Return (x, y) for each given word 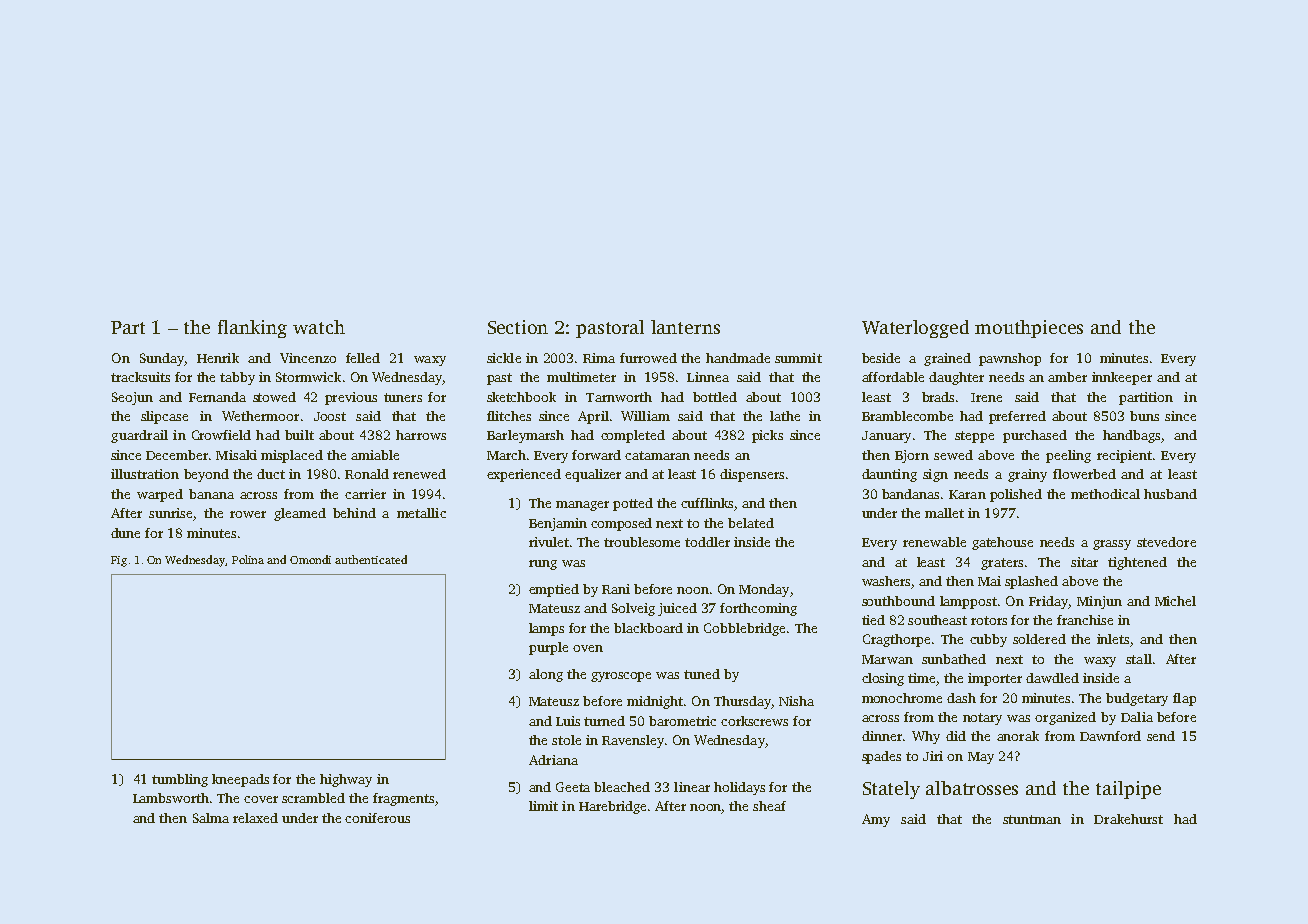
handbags (1131, 436)
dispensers (752, 475)
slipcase (164, 417)
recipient (1124, 456)
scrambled (313, 798)
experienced (524, 475)
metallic (421, 513)
